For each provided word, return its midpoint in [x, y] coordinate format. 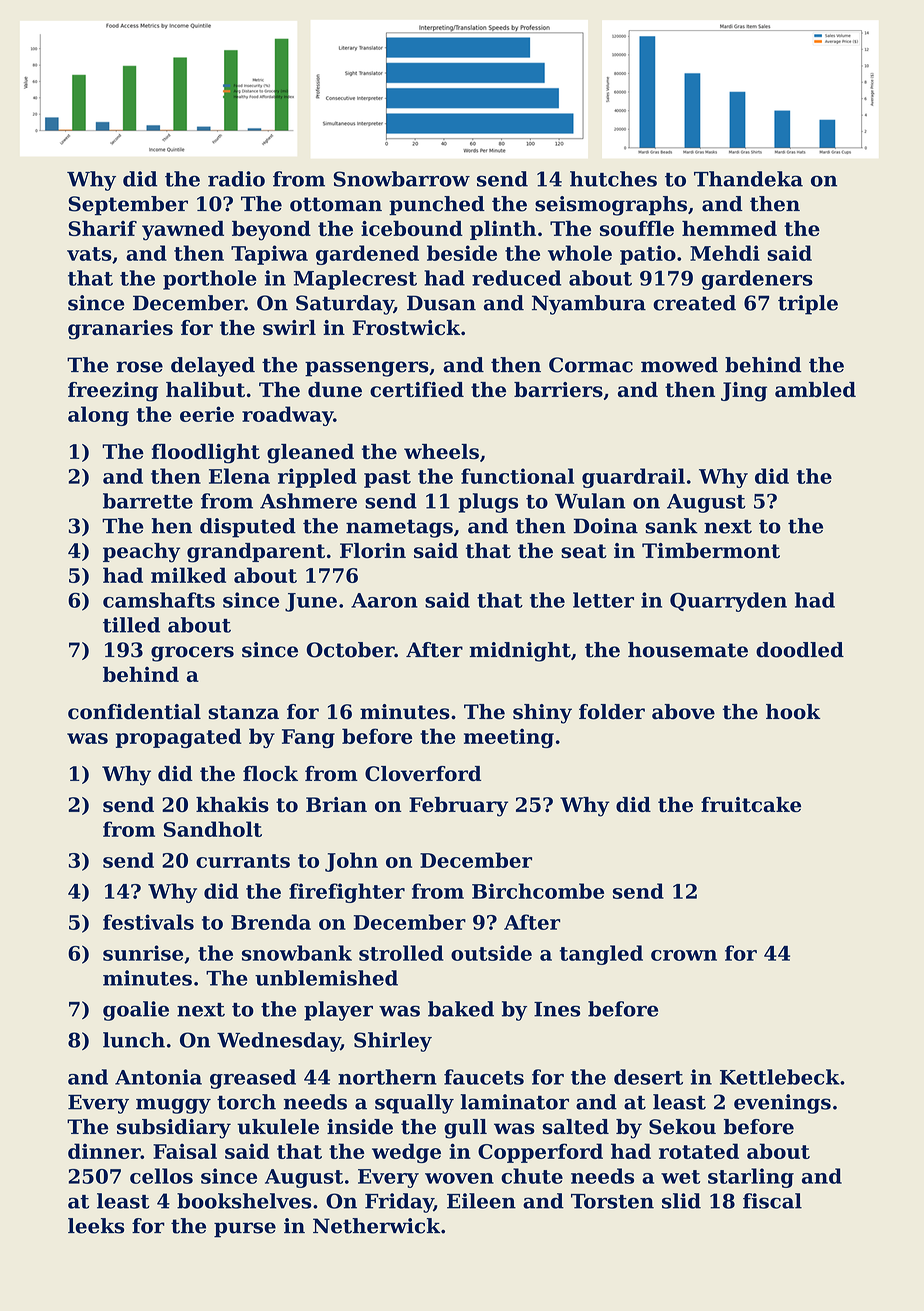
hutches [613, 179]
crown [684, 955]
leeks [96, 1226]
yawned [183, 231]
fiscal [772, 1201]
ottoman [336, 204]
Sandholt [213, 829]
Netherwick [376, 1226]
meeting [509, 738]
